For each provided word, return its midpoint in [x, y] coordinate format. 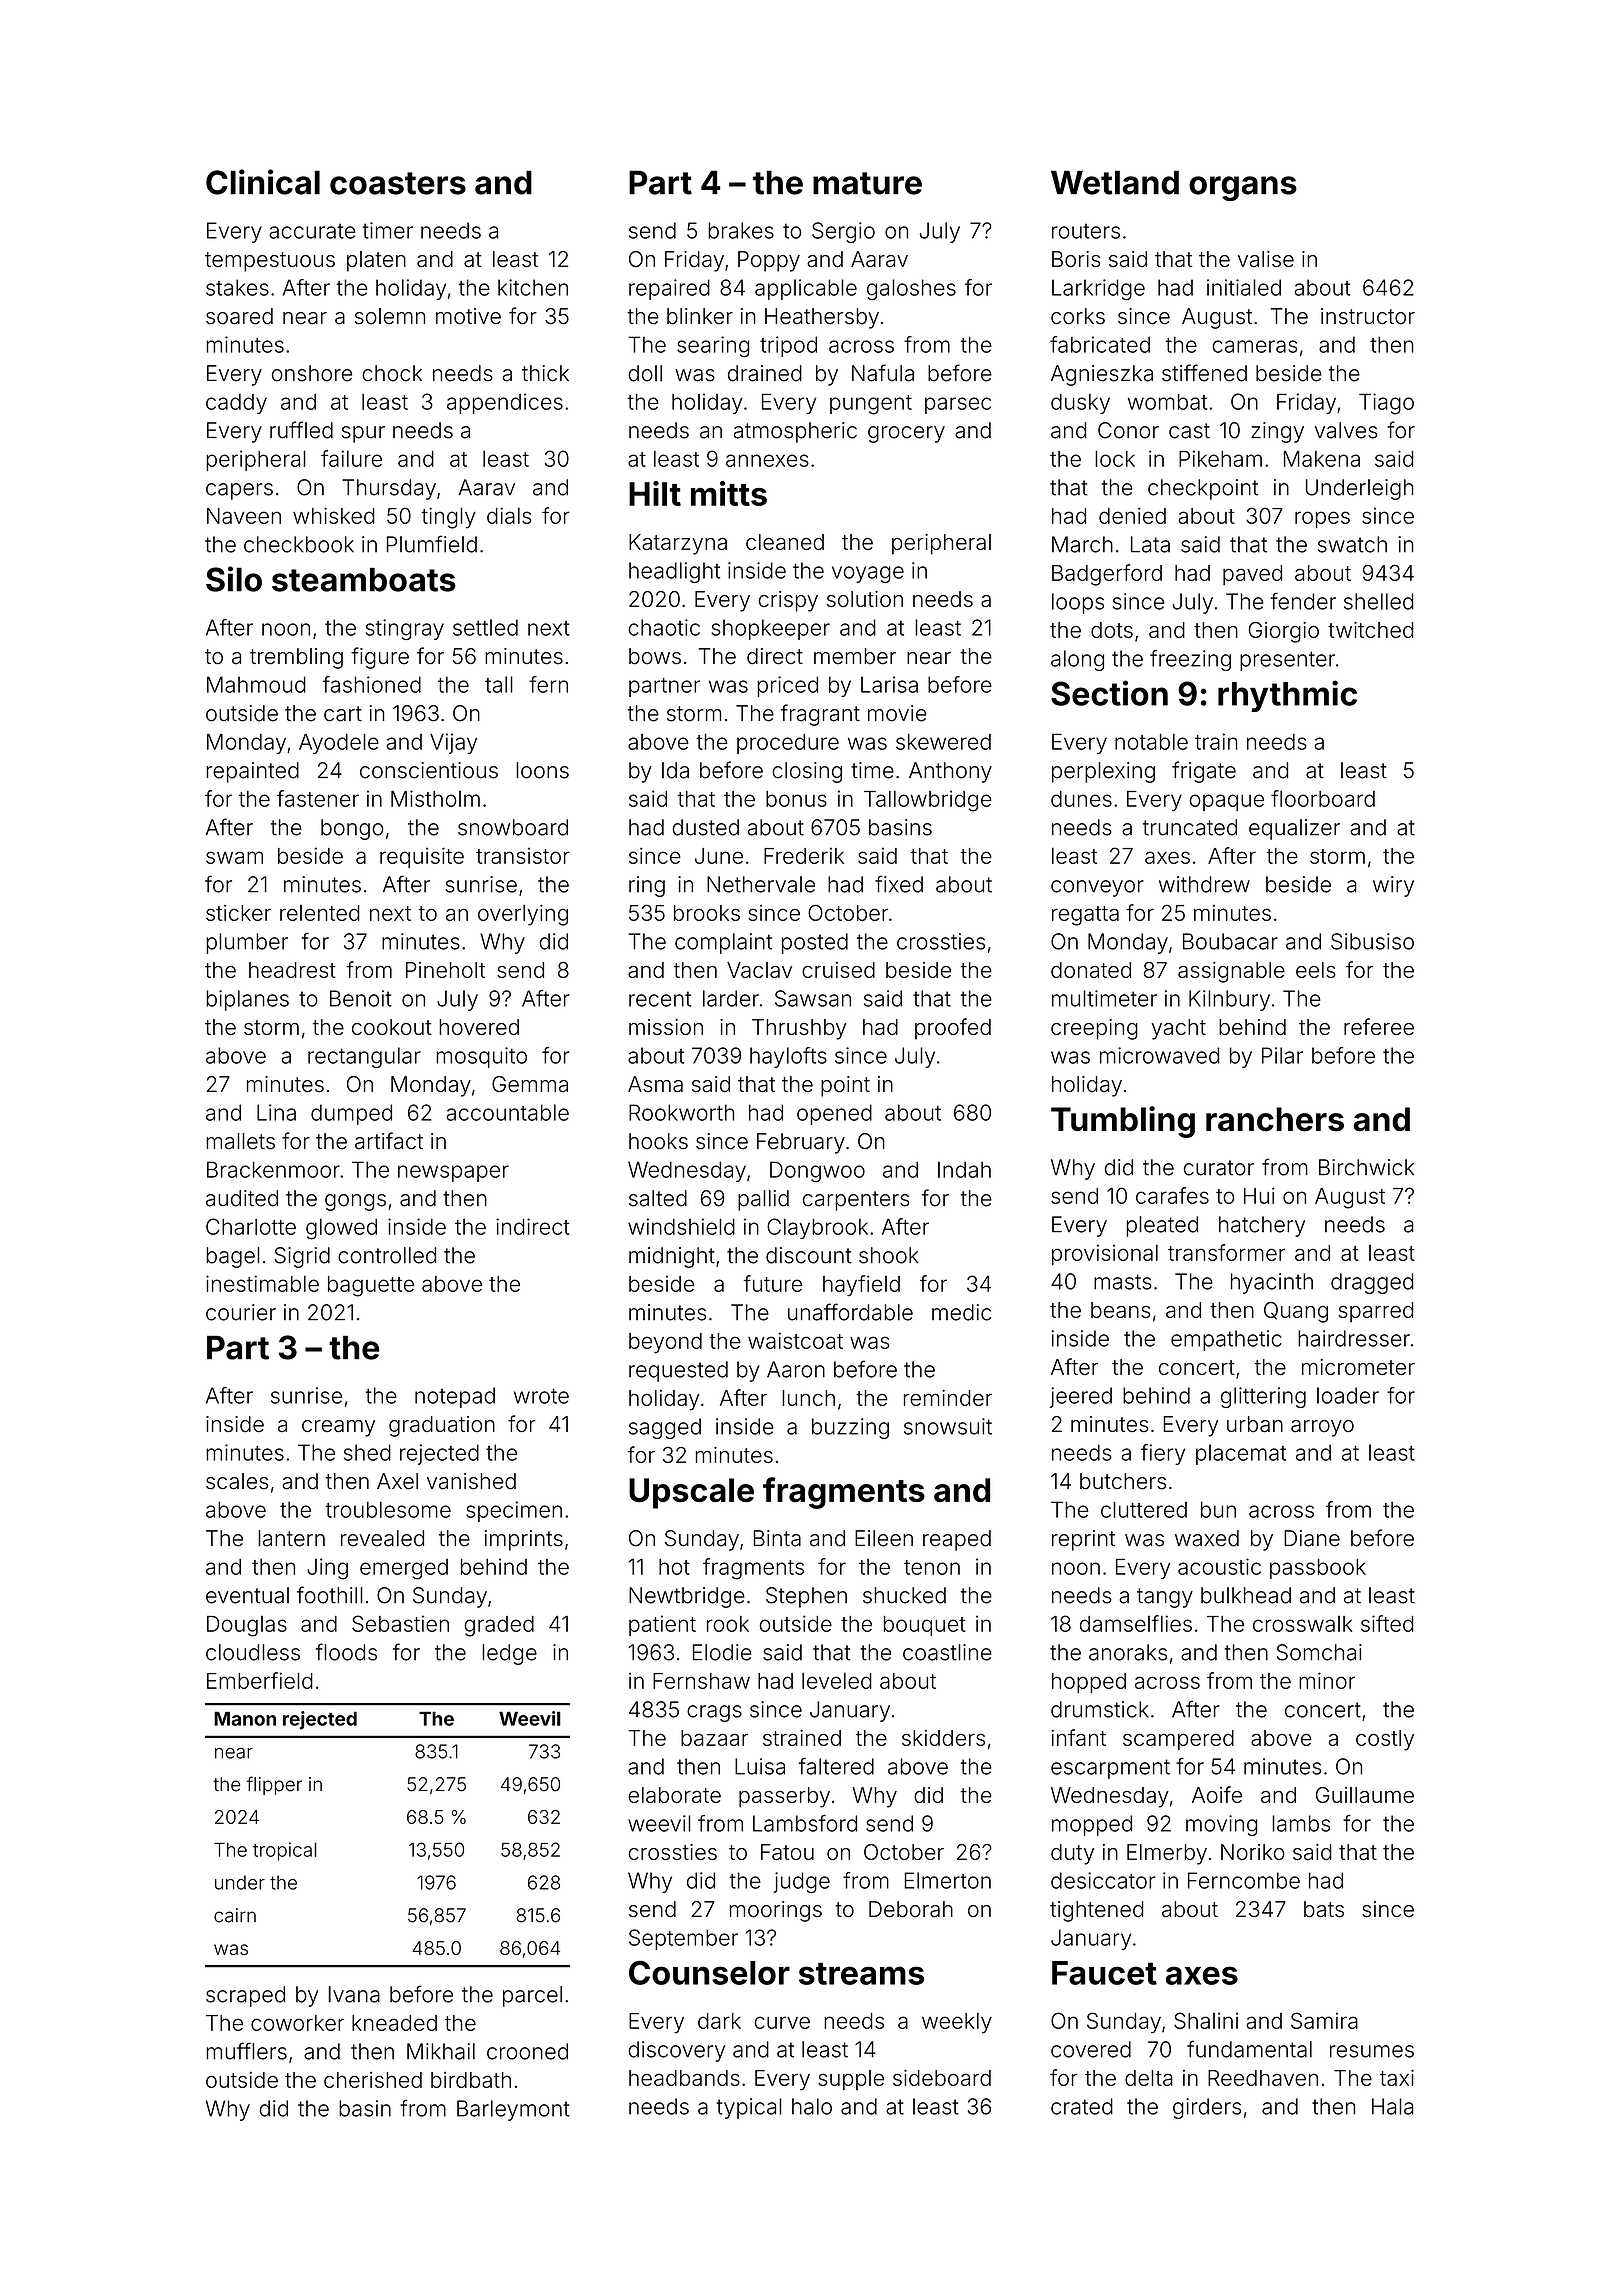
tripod [788, 346]
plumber [247, 943]
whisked [334, 515]
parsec [958, 405]
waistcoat [795, 1340]
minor [1327, 1680]
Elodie [722, 1652]
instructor [1368, 316]
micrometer [1358, 1367]
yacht [1179, 1029]
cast [1189, 431]
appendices [505, 403]
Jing [327, 1569]
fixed [899, 884]
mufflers [246, 2051]
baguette [371, 1286]
